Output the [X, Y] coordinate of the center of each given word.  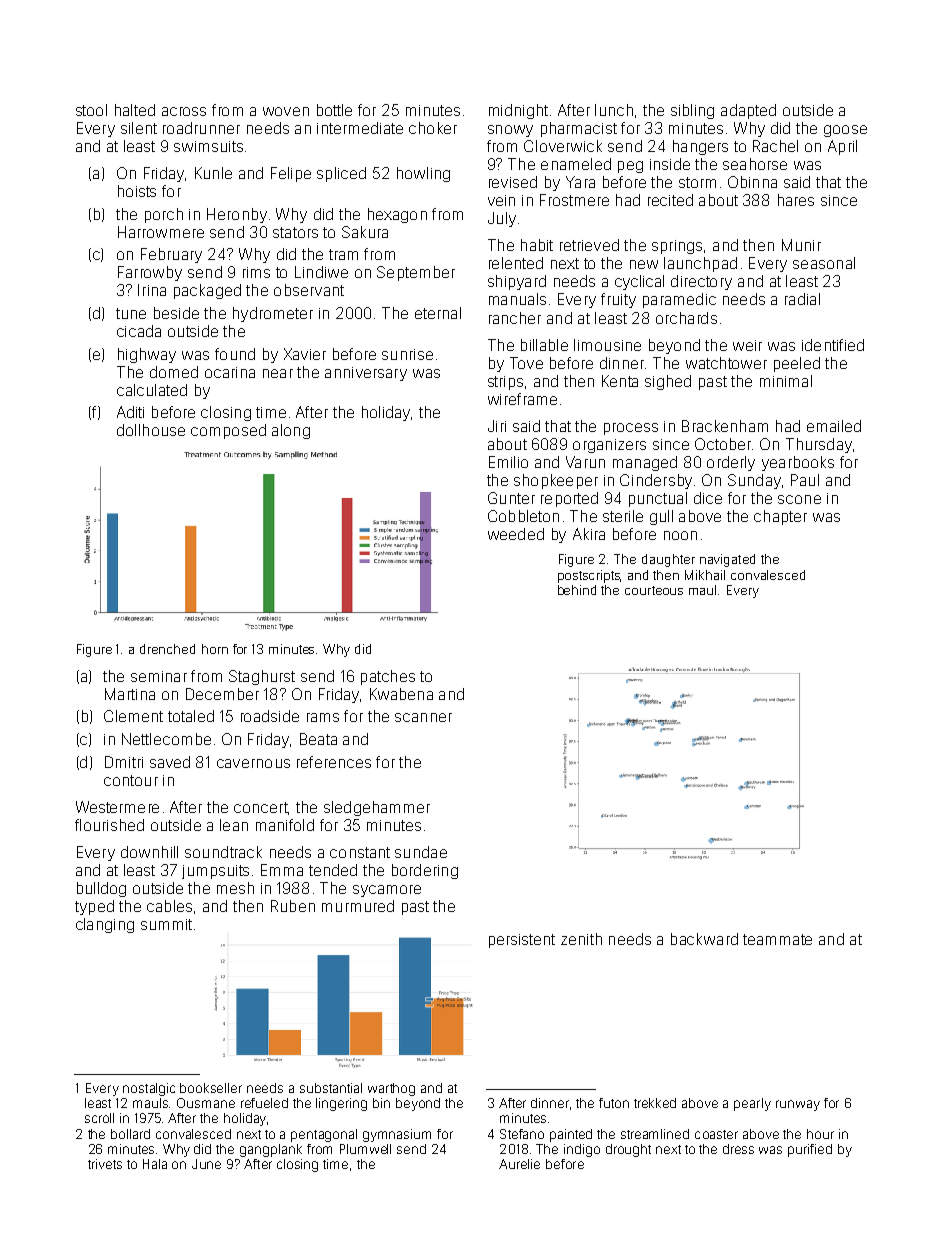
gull [661, 517]
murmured [358, 906]
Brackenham [725, 426]
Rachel [775, 146]
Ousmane [206, 1103]
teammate [777, 939]
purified [810, 1150]
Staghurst [262, 677]
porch [164, 215]
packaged [207, 291]
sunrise [407, 354]
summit [166, 924]
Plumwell [365, 1149]
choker [433, 128]
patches [388, 677]
